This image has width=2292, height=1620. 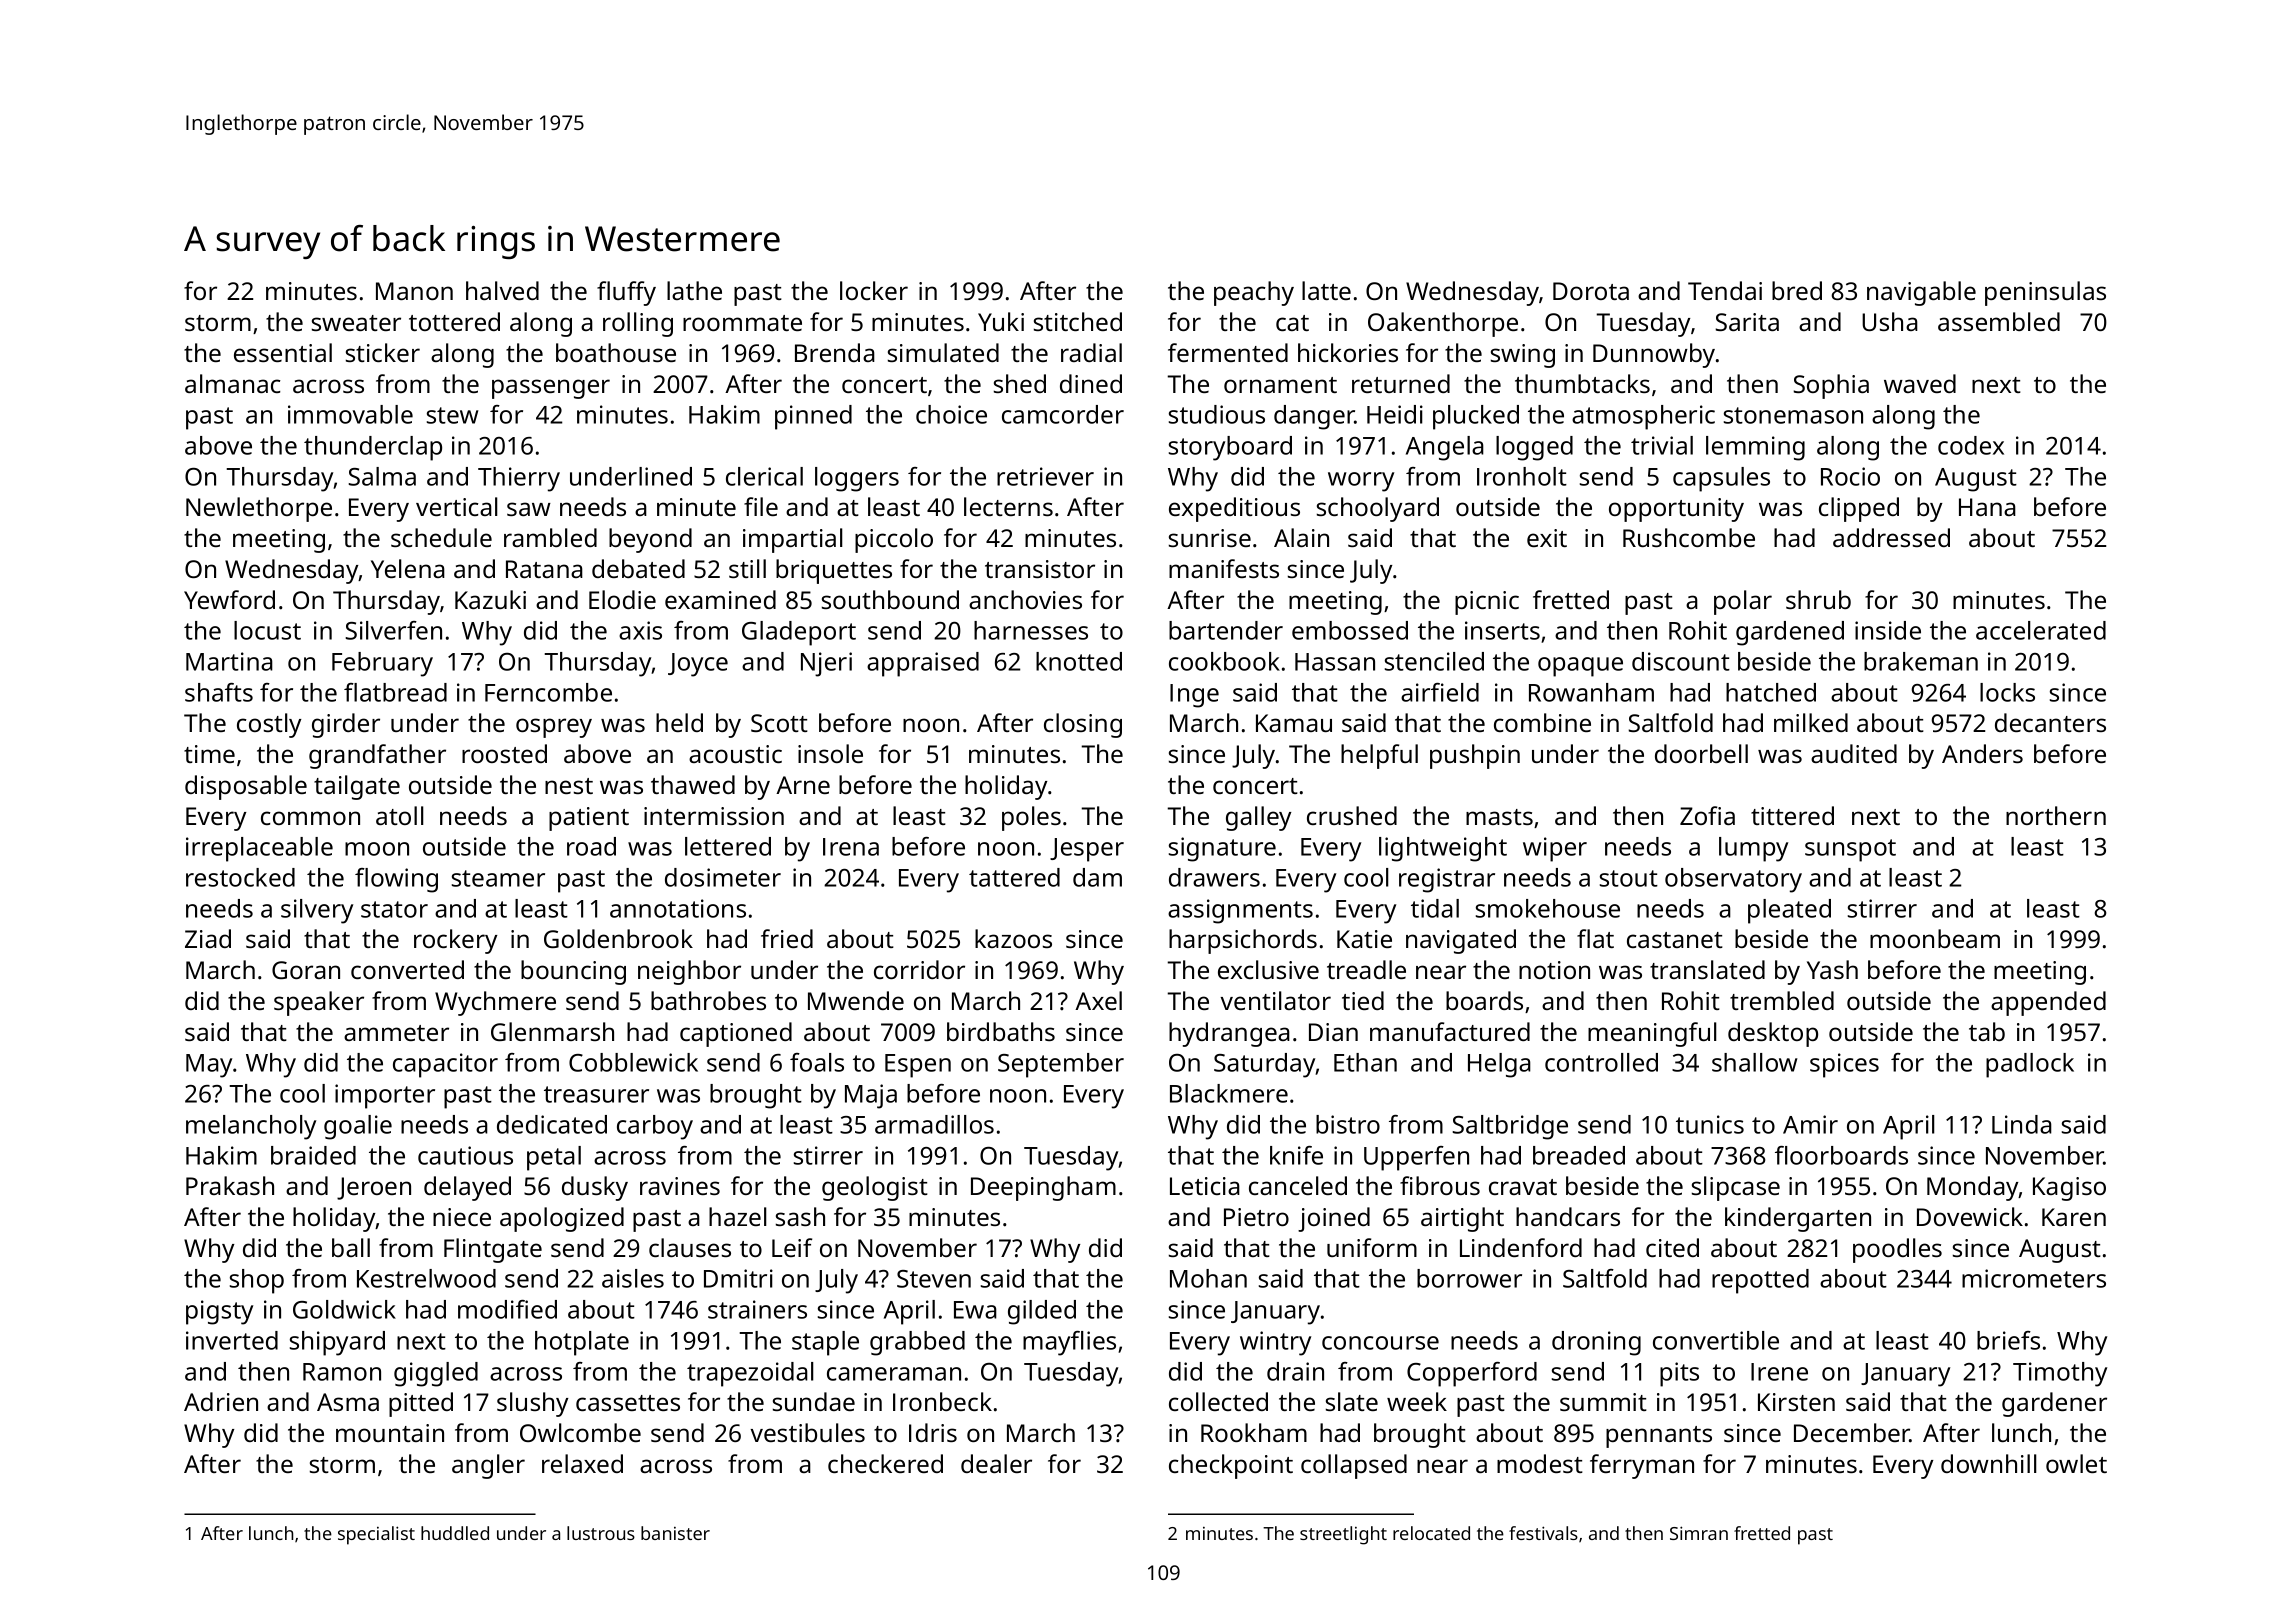 I want to click on specialist, so click(x=376, y=1535).
